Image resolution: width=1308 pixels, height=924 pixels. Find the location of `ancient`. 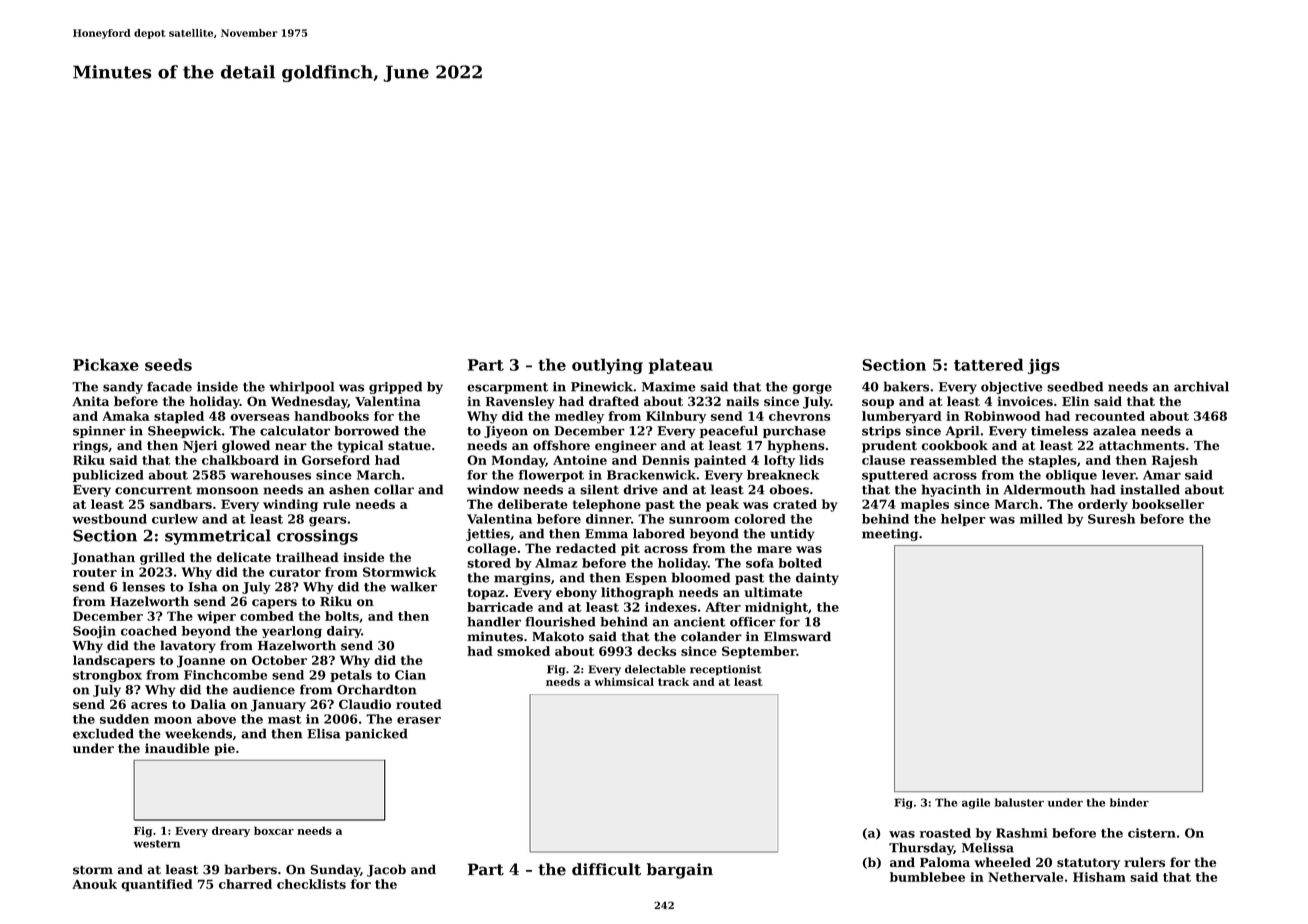

ancient is located at coordinates (699, 622).
